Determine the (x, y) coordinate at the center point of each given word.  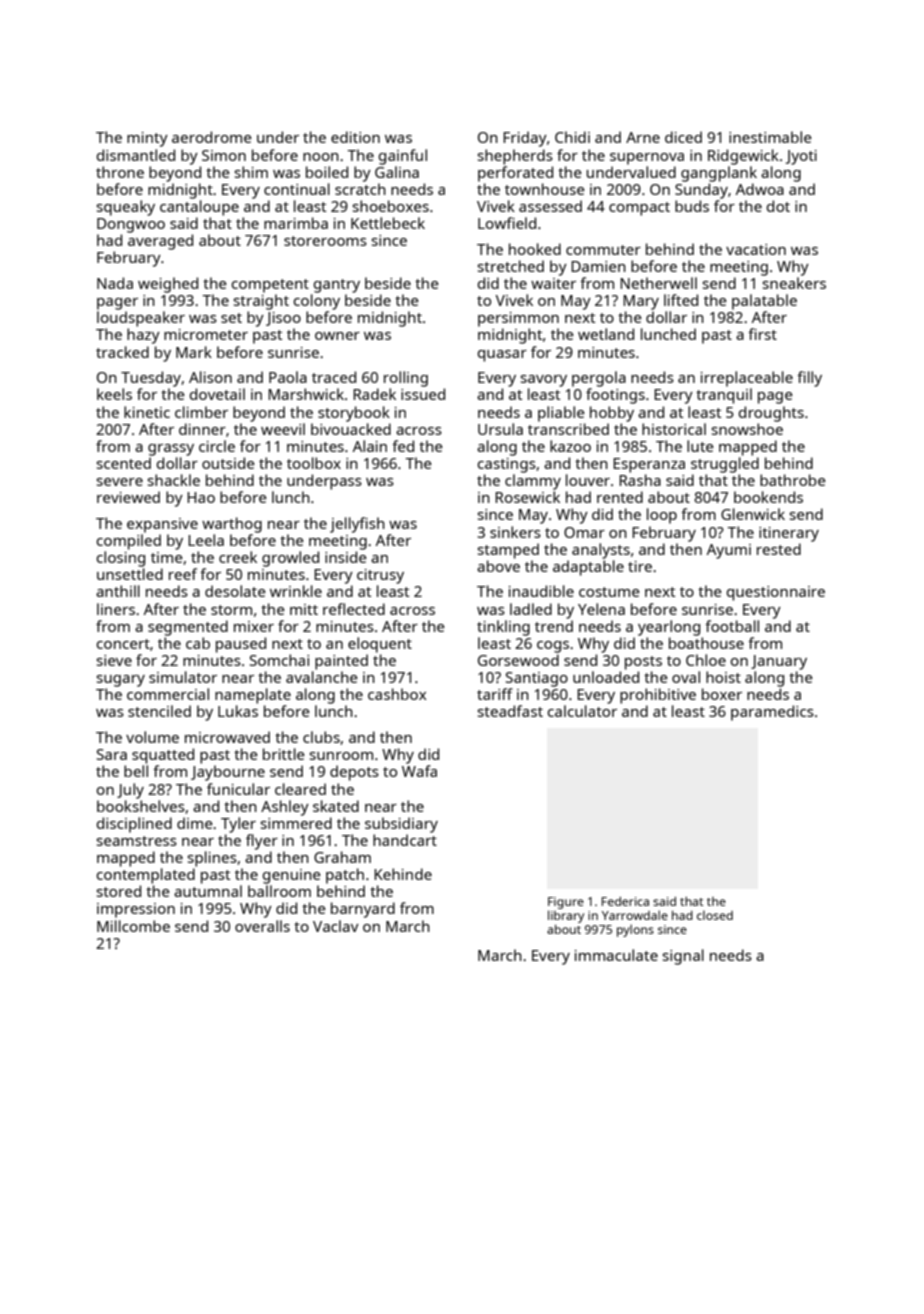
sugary (121, 681)
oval (686, 677)
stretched (511, 266)
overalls (262, 926)
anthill (118, 591)
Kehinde (403, 874)
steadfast (510, 711)
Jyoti (801, 157)
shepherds (515, 157)
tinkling (503, 628)
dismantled (136, 155)
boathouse (706, 643)
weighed (168, 285)
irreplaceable (747, 379)
